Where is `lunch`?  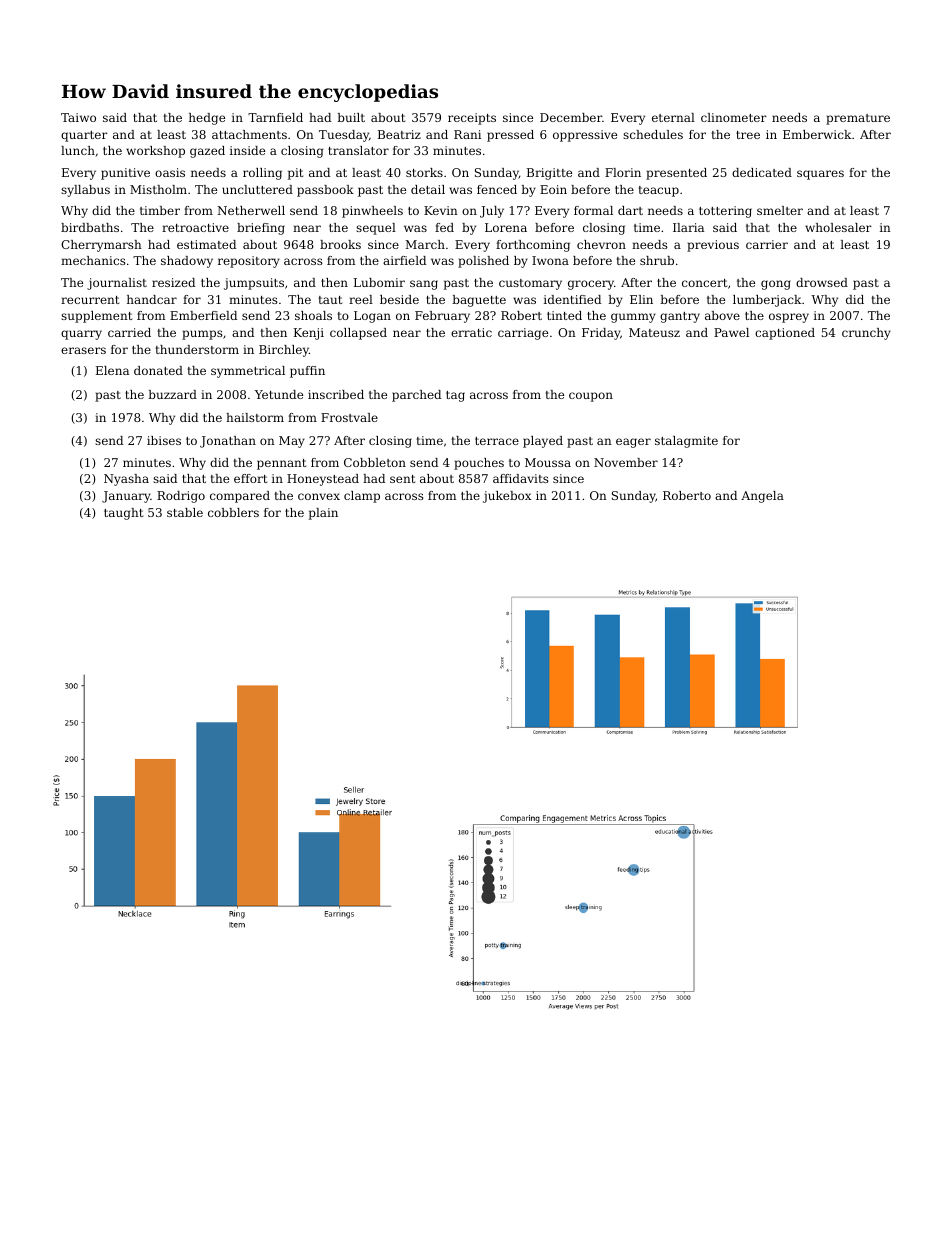
lunch is located at coordinates (78, 150).
